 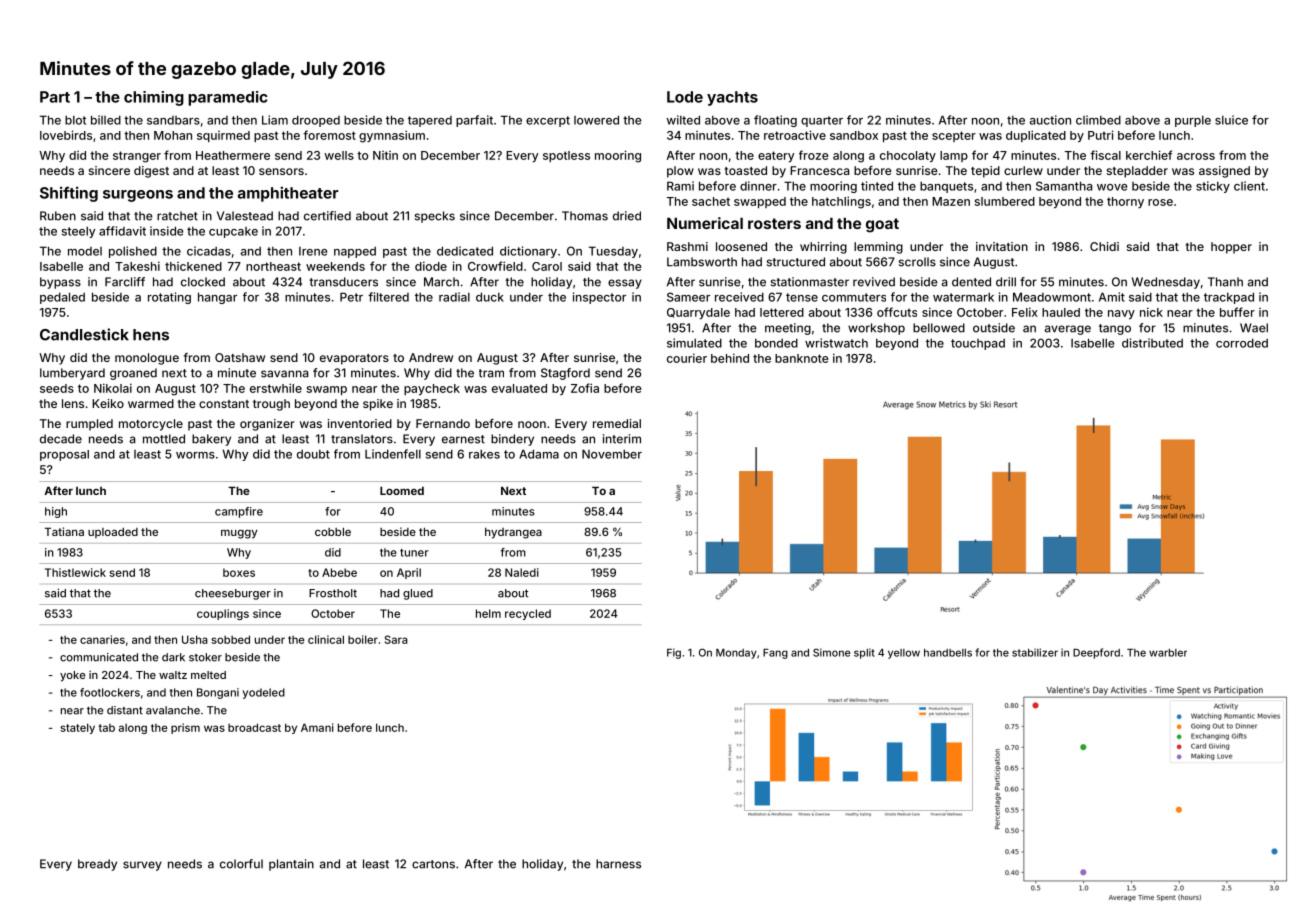 What do you see at coordinates (288, 194) in the screenshot?
I see `amphitheater` at bounding box center [288, 194].
